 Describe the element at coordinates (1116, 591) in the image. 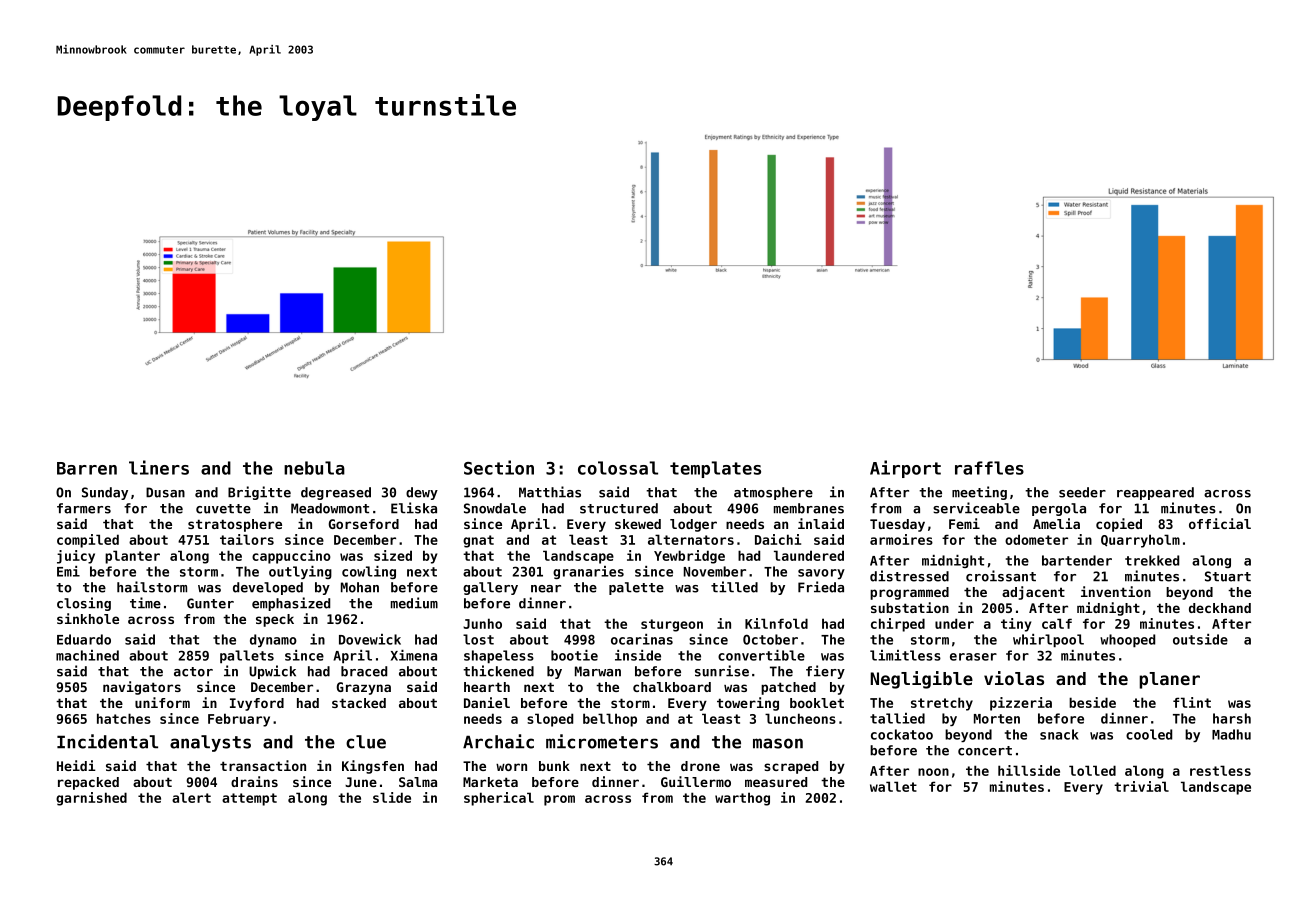

I see `invention` at that location.
